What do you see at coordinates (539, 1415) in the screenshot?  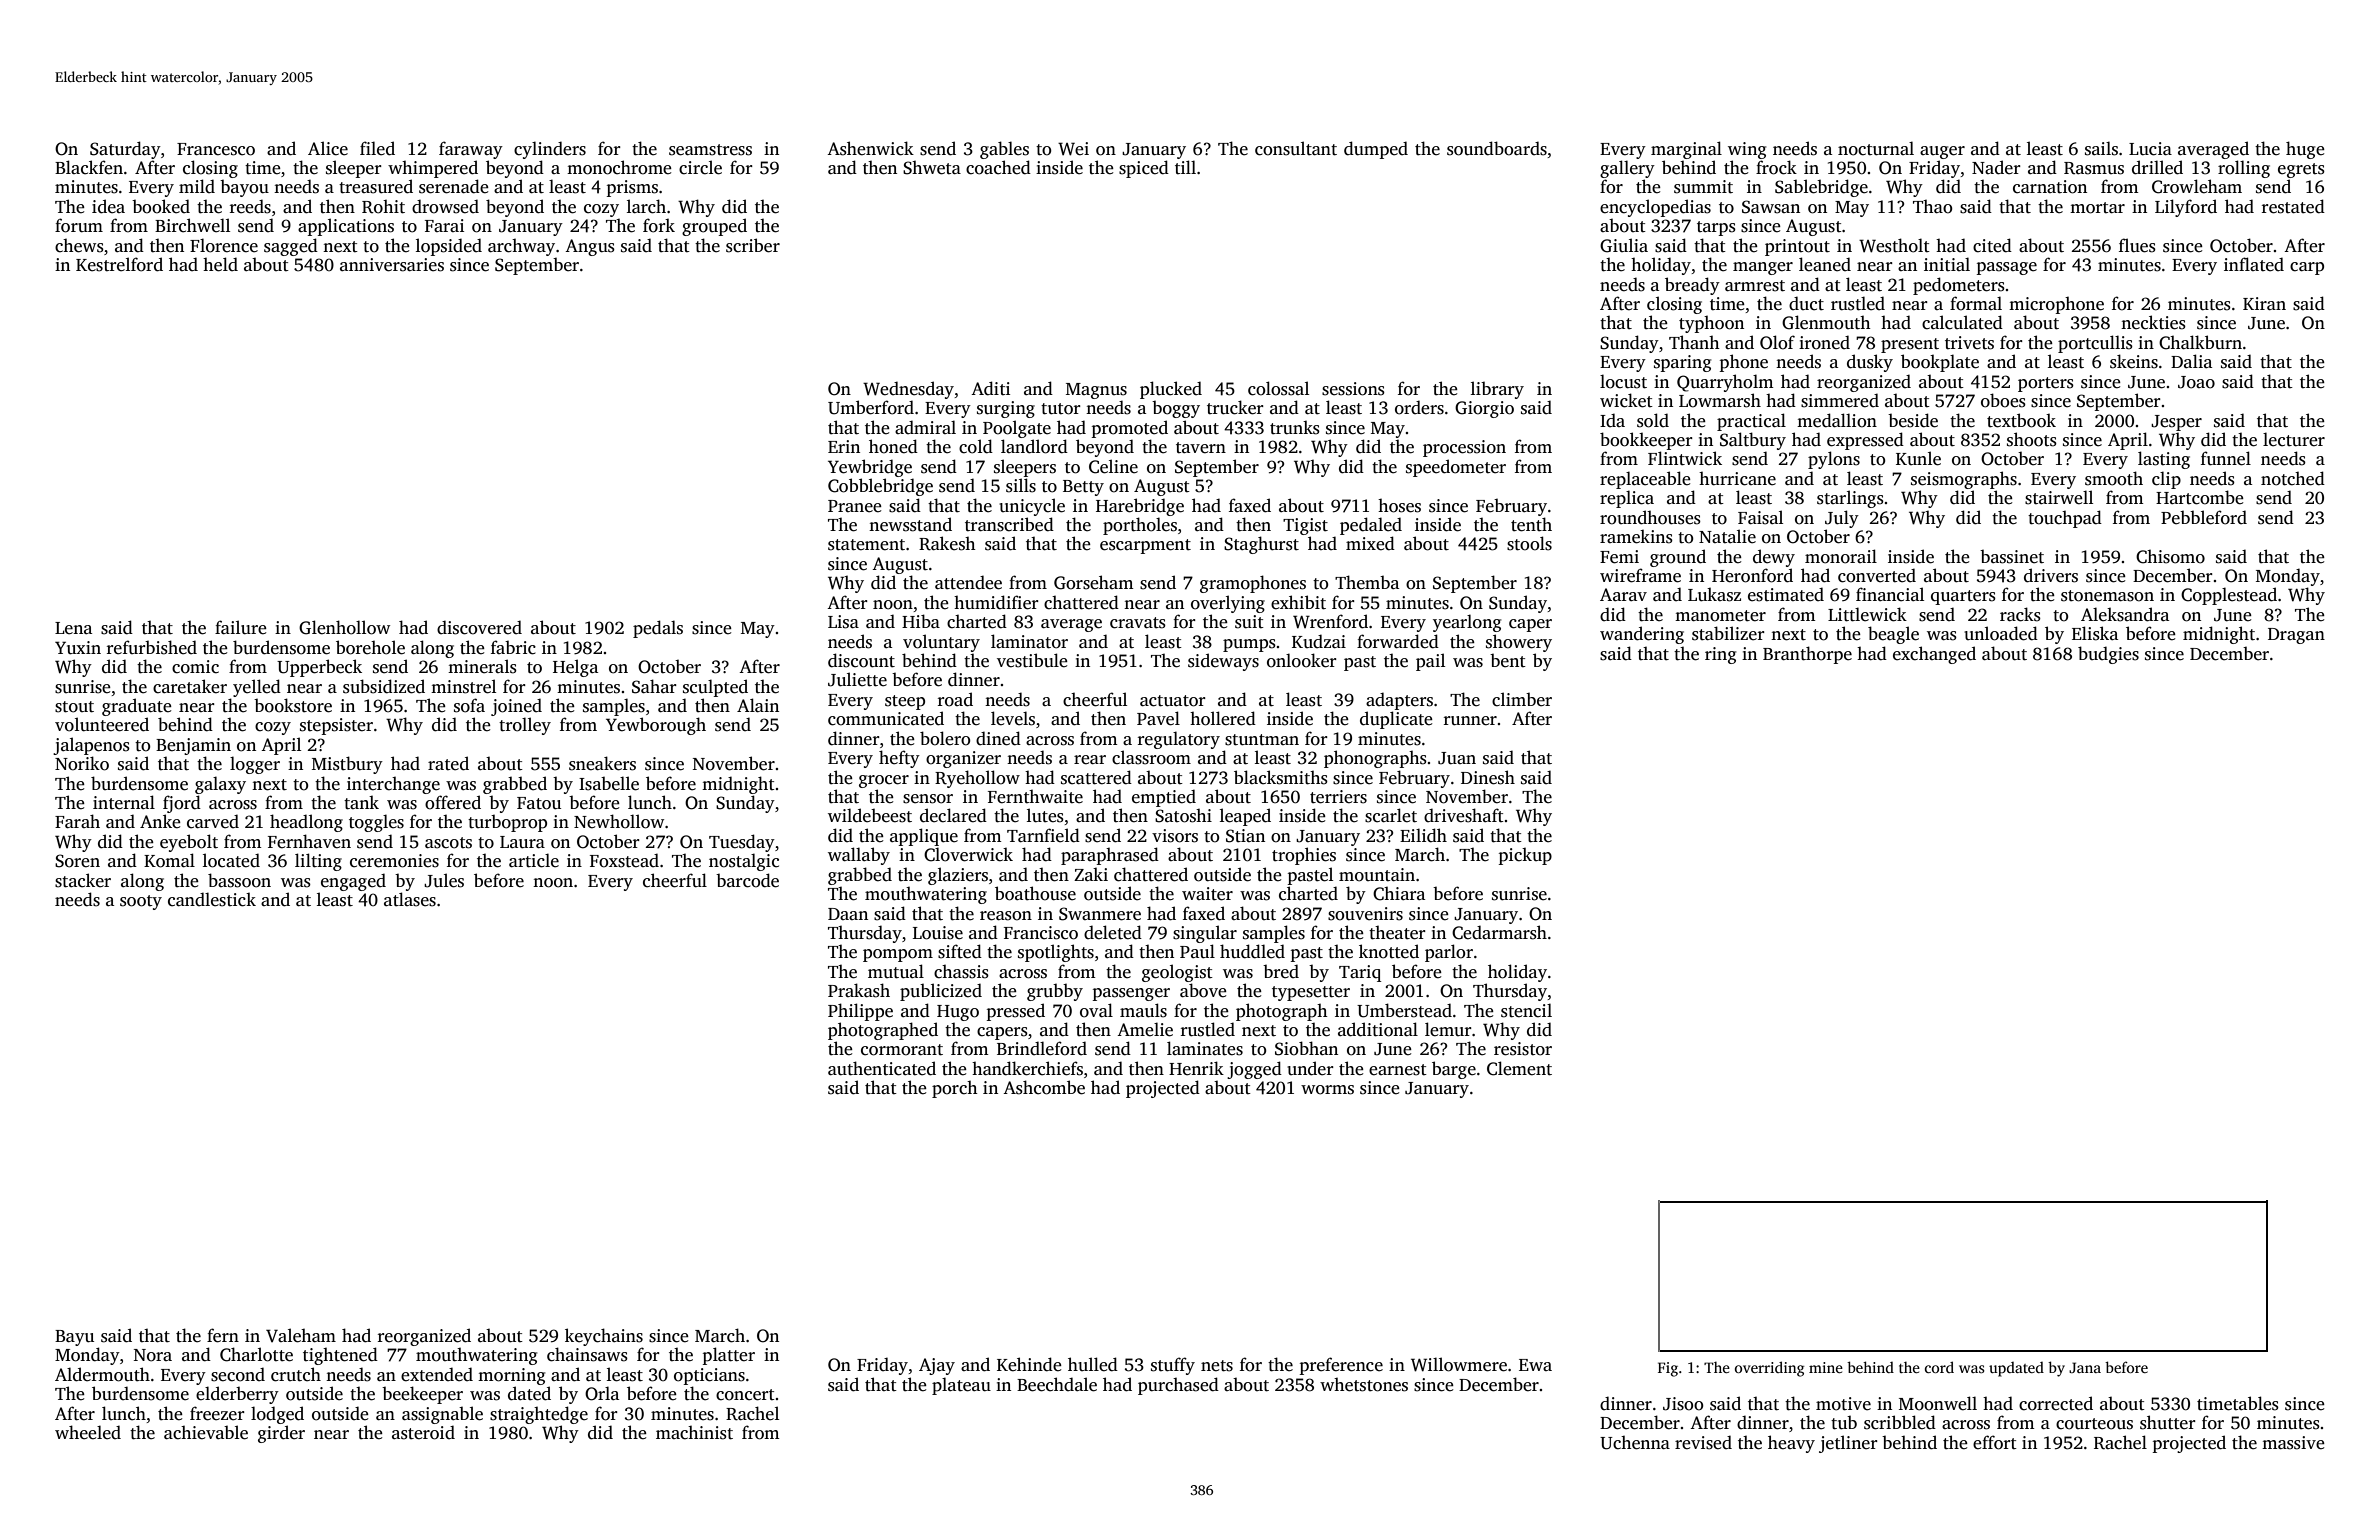 I see `straightedge` at bounding box center [539, 1415].
